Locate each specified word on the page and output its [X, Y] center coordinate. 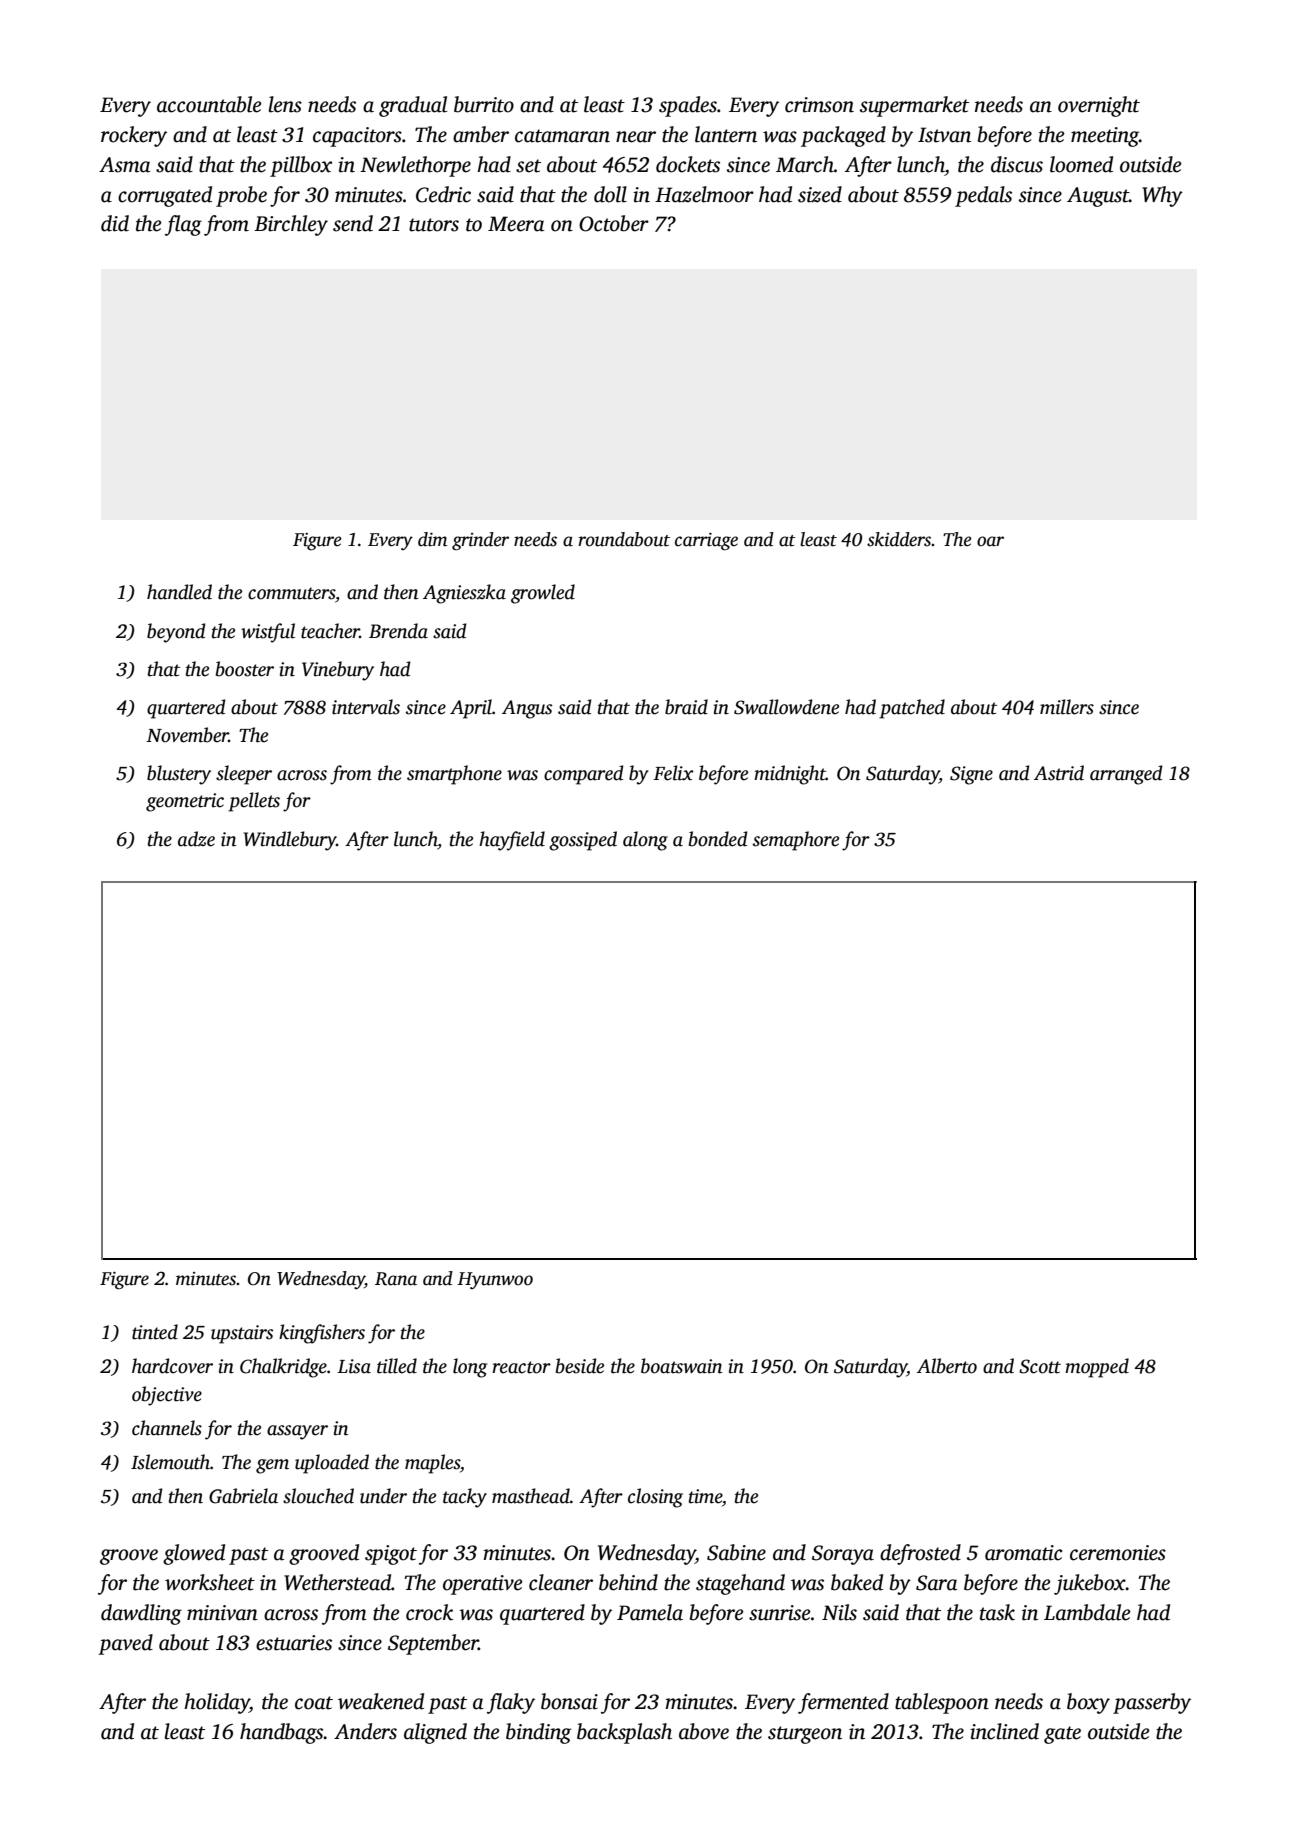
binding [539, 1733]
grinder [480, 541]
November [187, 735]
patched [912, 709]
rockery [134, 136]
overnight [1099, 106]
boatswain [681, 1366]
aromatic [1023, 1553]
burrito [484, 104]
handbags [282, 1733]
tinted [155, 1332]
